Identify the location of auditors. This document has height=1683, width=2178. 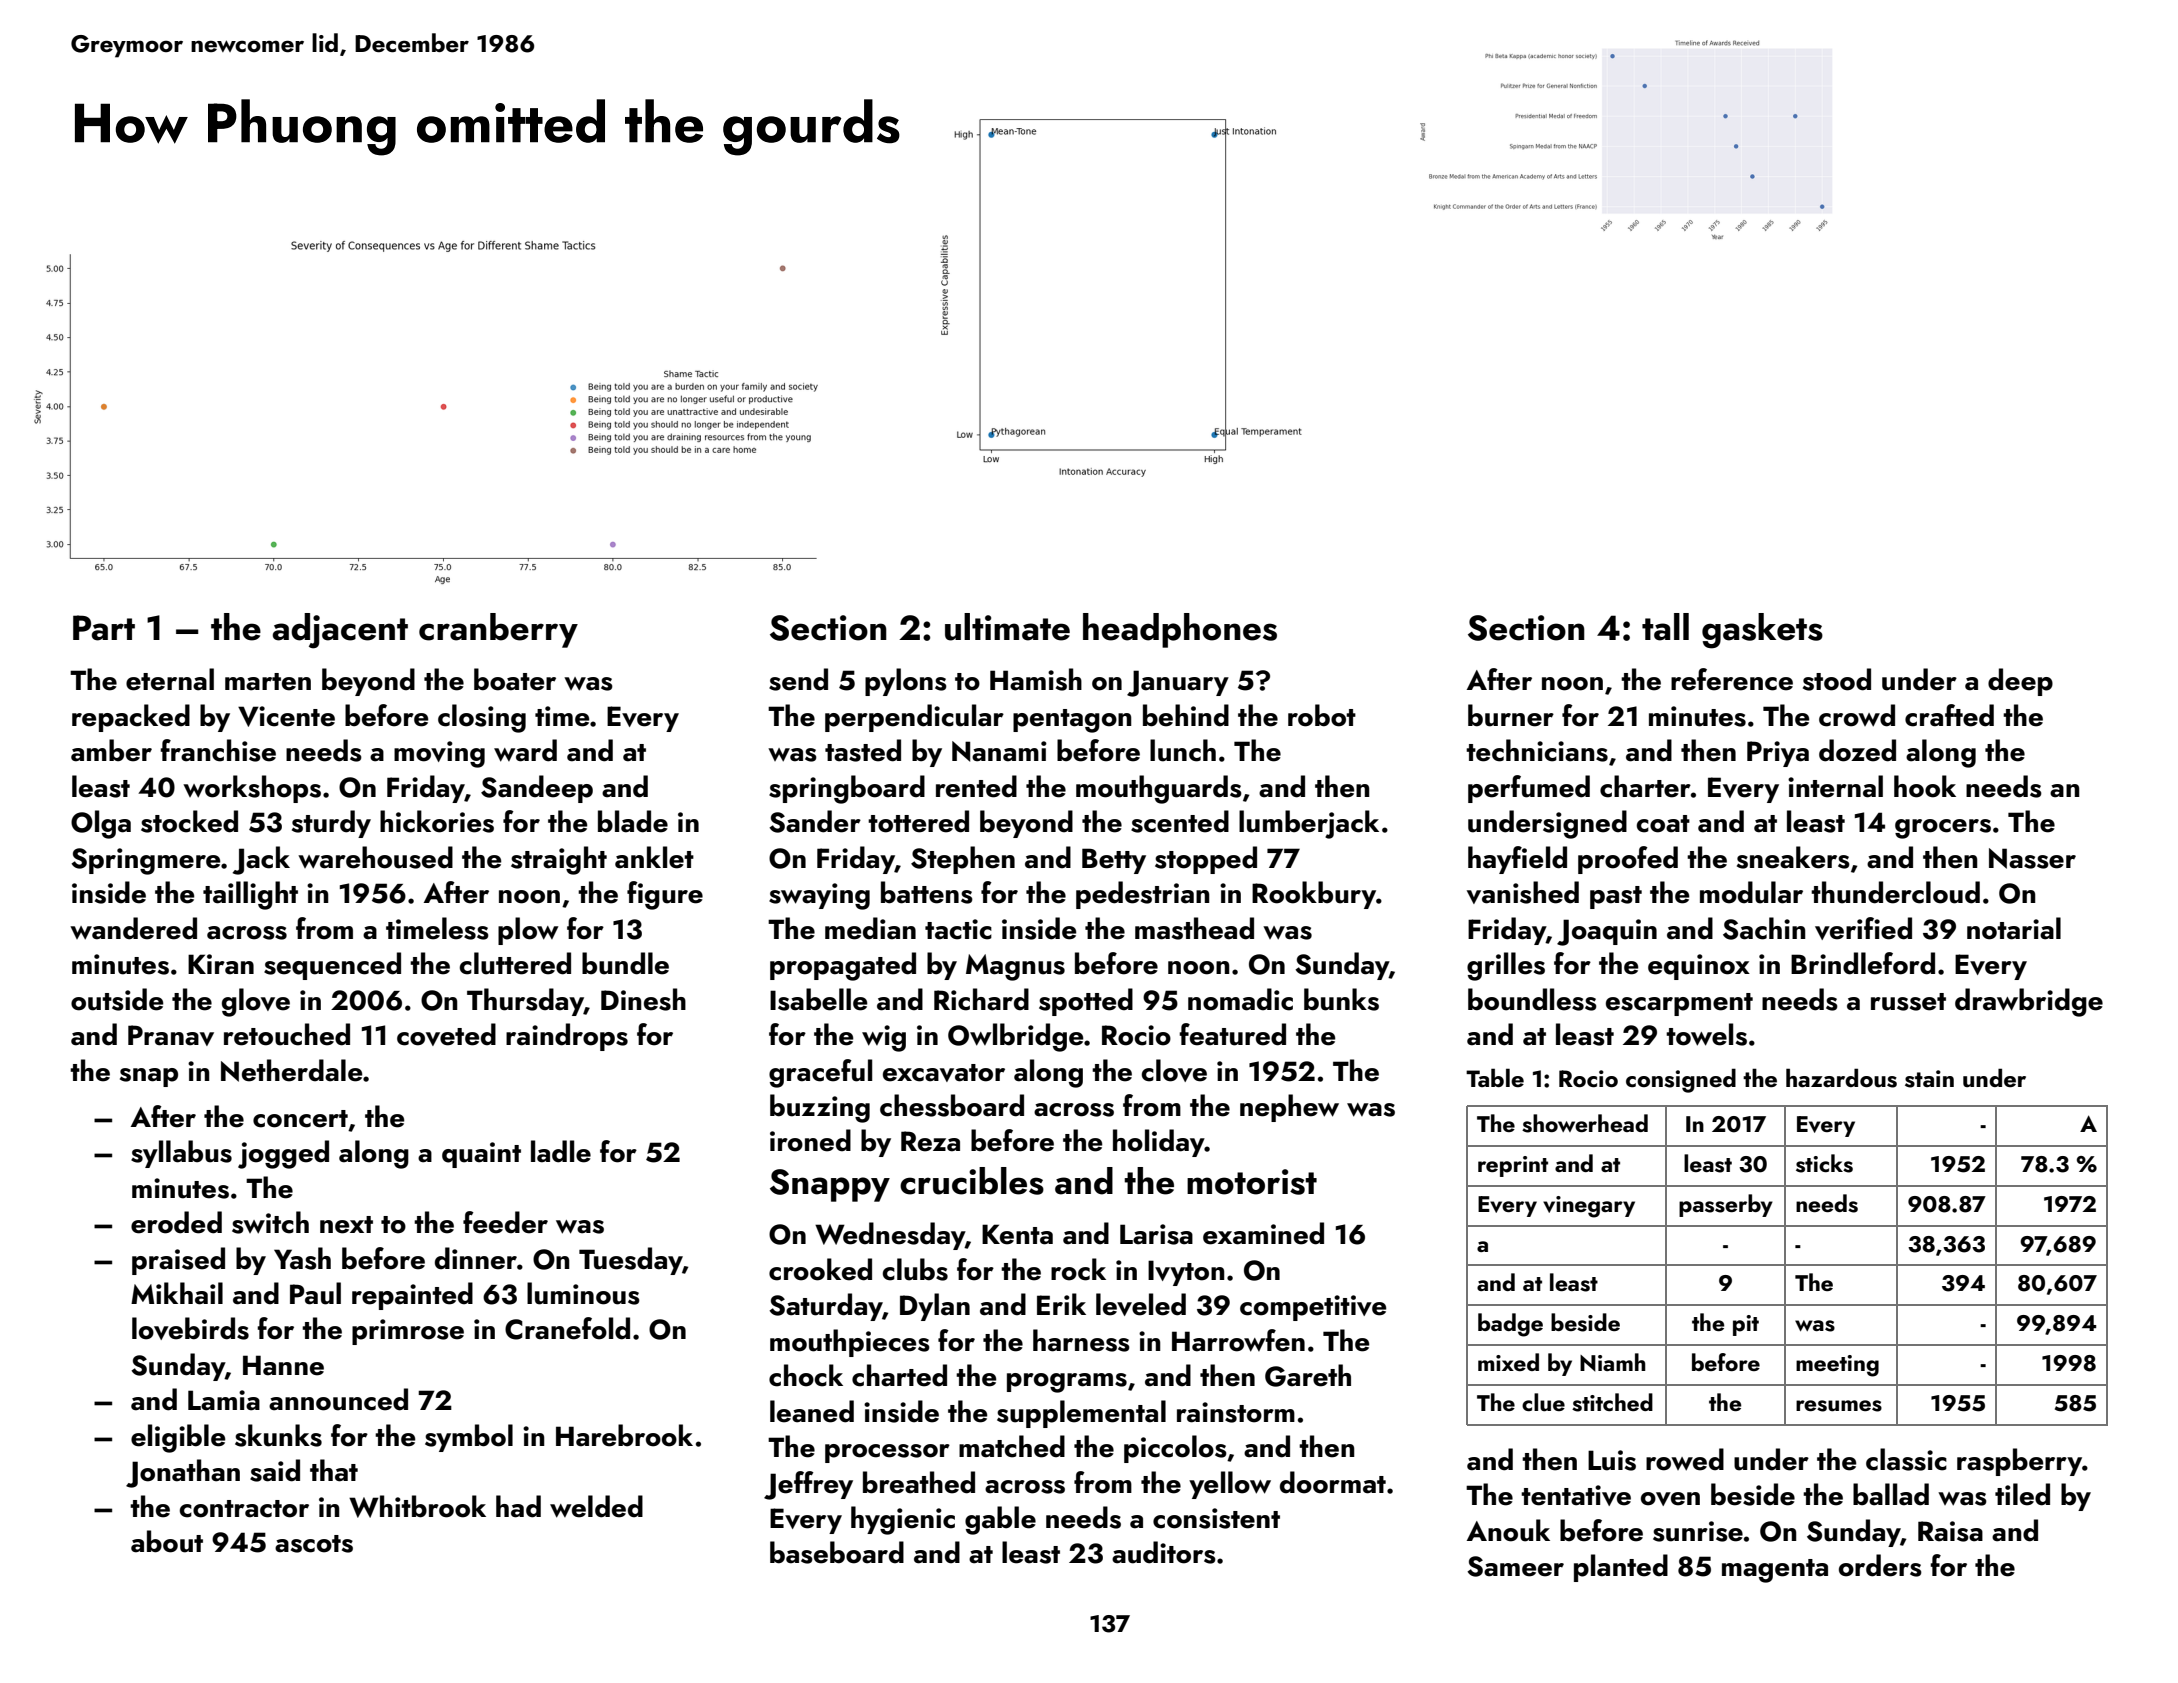
(1164, 1552).
